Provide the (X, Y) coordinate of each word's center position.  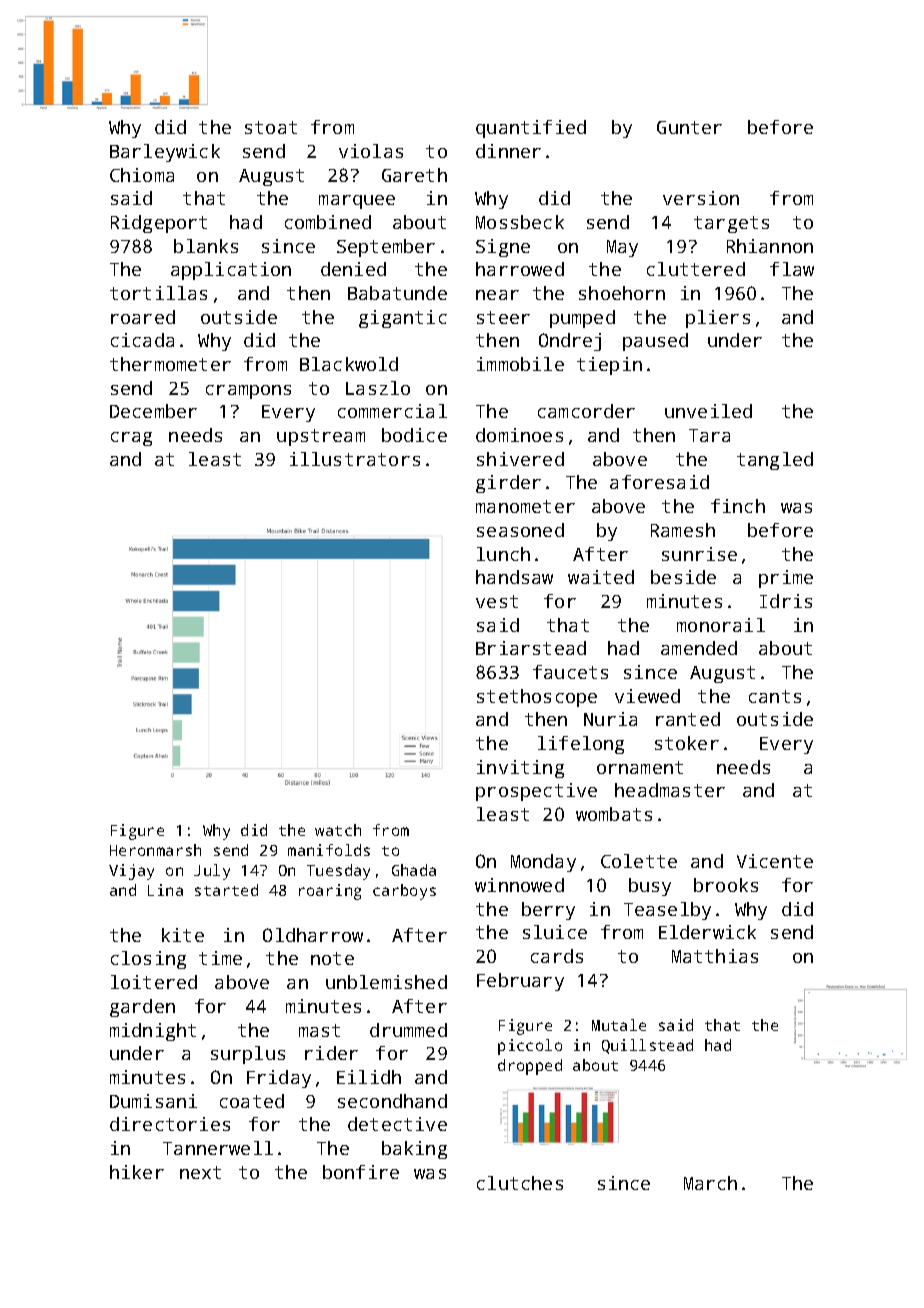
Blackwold (349, 364)
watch (338, 830)
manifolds (329, 850)
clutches (520, 1183)
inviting (520, 769)
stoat (271, 127)
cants (775, 696)
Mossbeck (520, 222)
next (200, 1172)
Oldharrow (313, 935)
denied (353, 269)
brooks (726, 885)
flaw (792, 269)
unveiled (708, 411)
